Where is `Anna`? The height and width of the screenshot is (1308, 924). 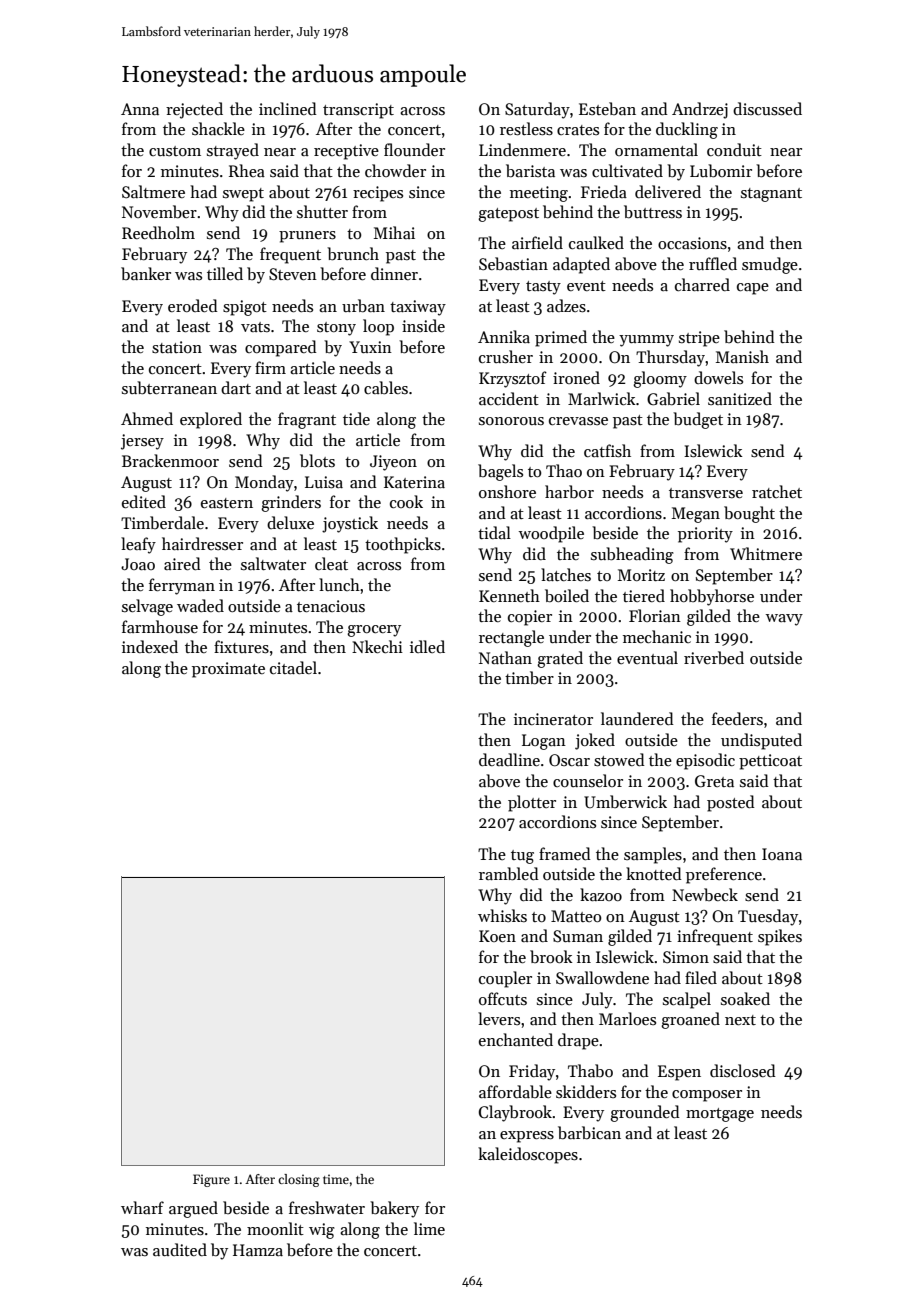
Anna is located at coordinates (140, 109).
